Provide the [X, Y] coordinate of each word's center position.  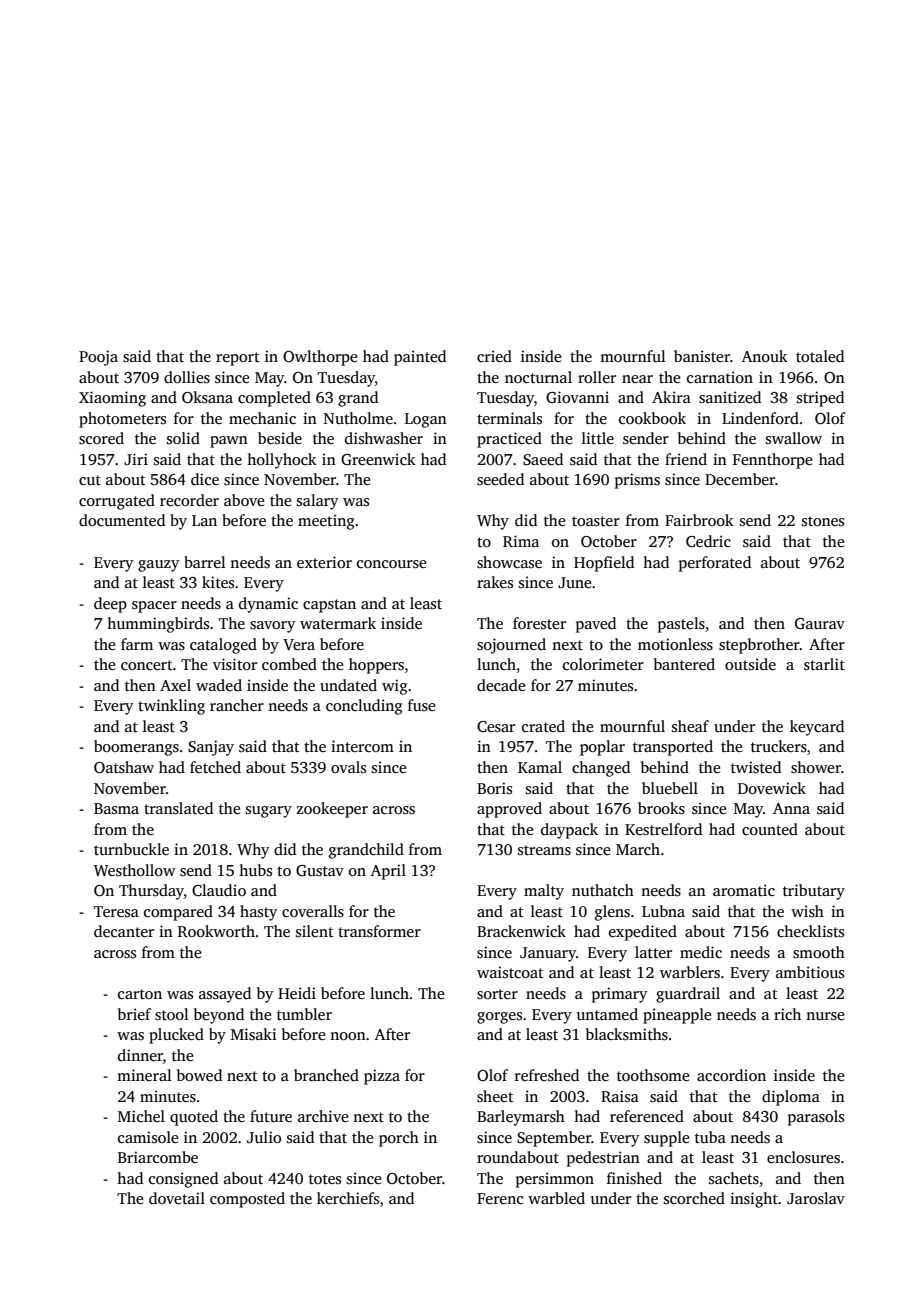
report [238, 359]
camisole [148, 1137]
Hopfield [604, 564]
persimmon [555, 1180]
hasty [259, 913]
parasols [816, 1118]
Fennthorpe [772, 461]
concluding [364, 707]
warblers [690, 972]
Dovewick [772, 788]
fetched [215, 767]
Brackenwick [521, 931]
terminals [509, 418]
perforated [715, 564]
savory [273, 627]
